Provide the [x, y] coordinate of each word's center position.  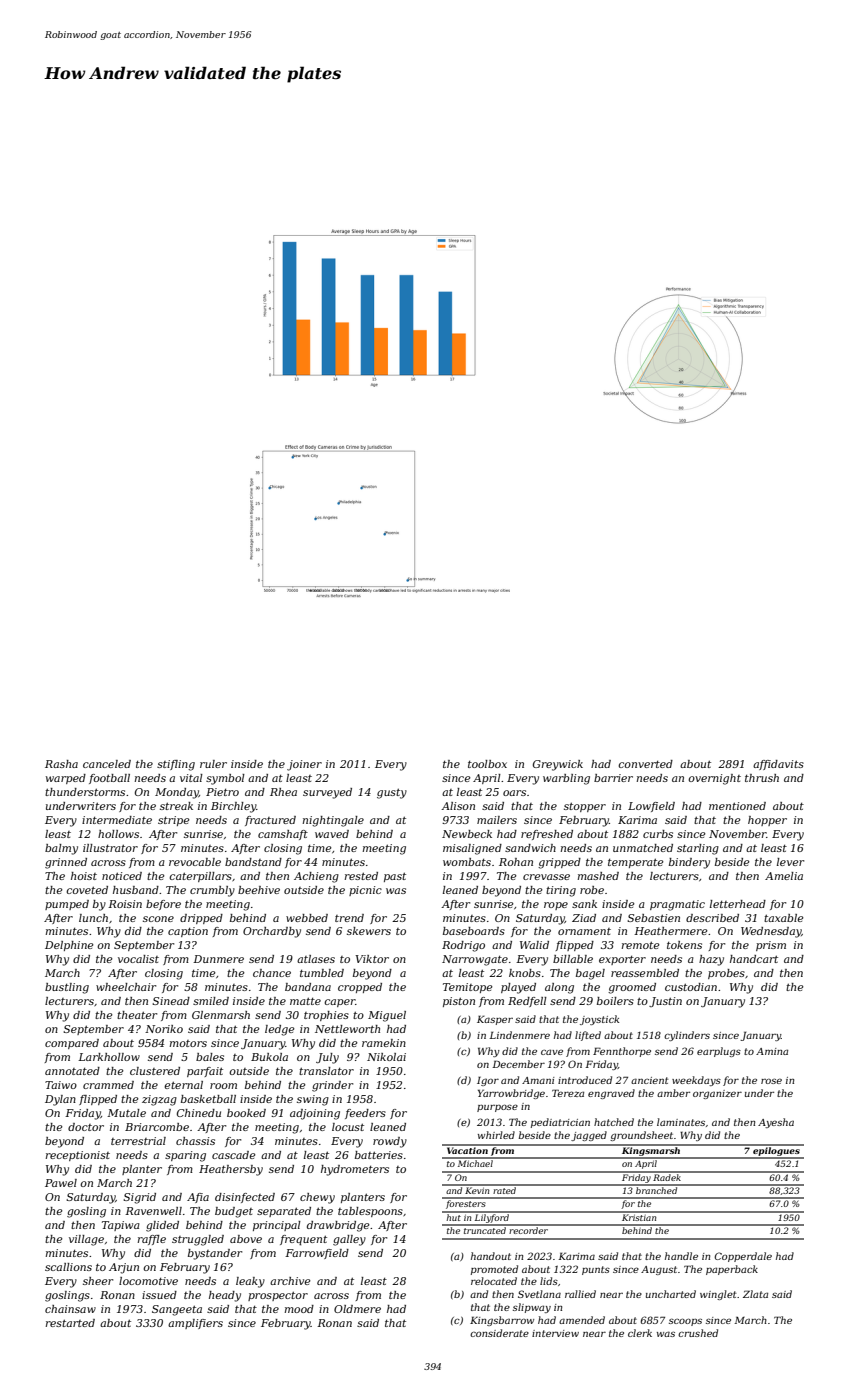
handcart [754, 959]
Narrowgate [475, 960]
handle [681, 1256]
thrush [762, 778]
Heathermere [671, 931]
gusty [392, 793]
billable [573, 959]
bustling [67, 988]
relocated [494, 1281]
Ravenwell [153, 1211]
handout [491, 1256]
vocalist [138, 959]
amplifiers [195, 1324]
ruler [213, 764]
